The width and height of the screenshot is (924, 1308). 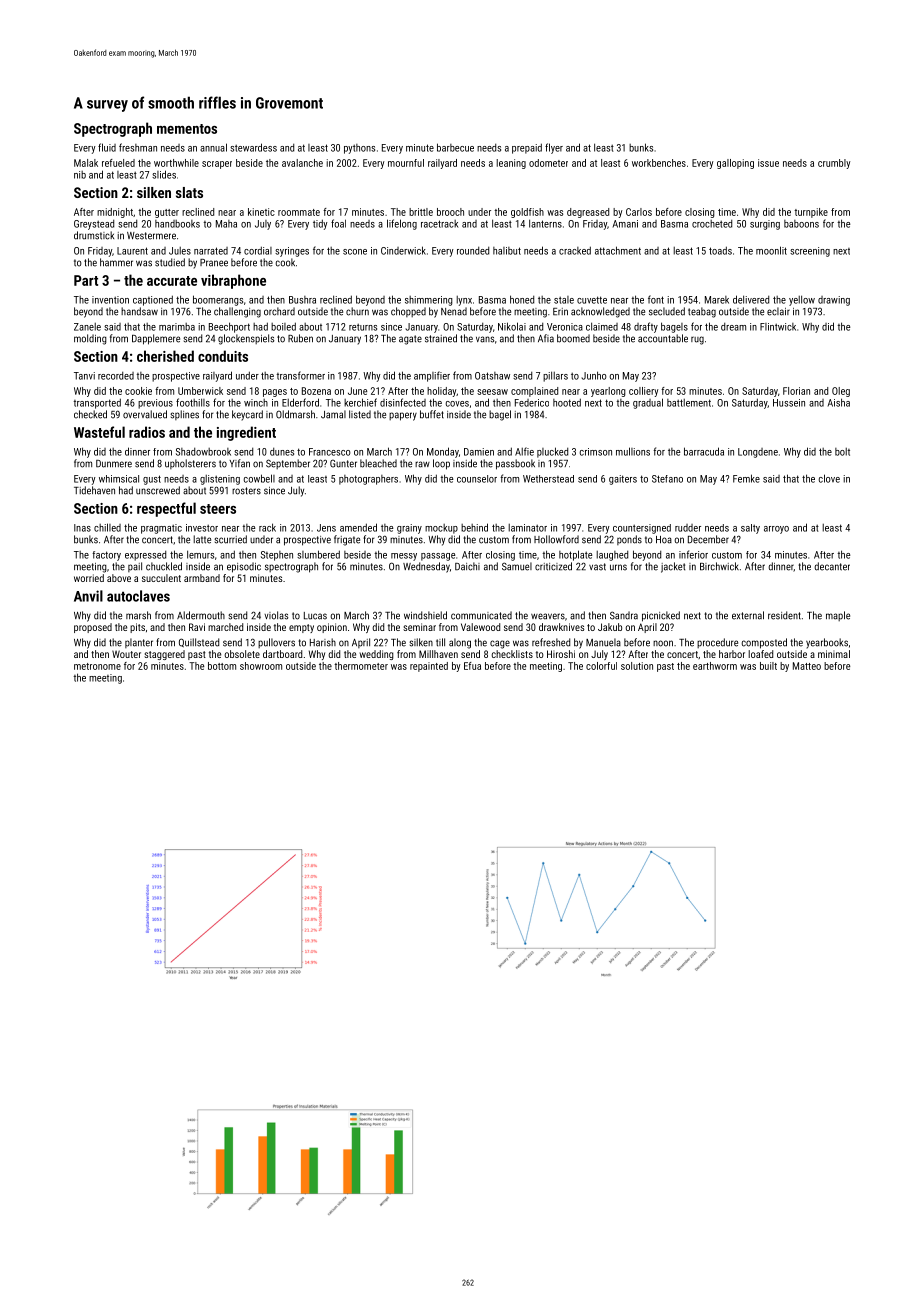 I want to click on Florian, so click(x=796, y=391).
